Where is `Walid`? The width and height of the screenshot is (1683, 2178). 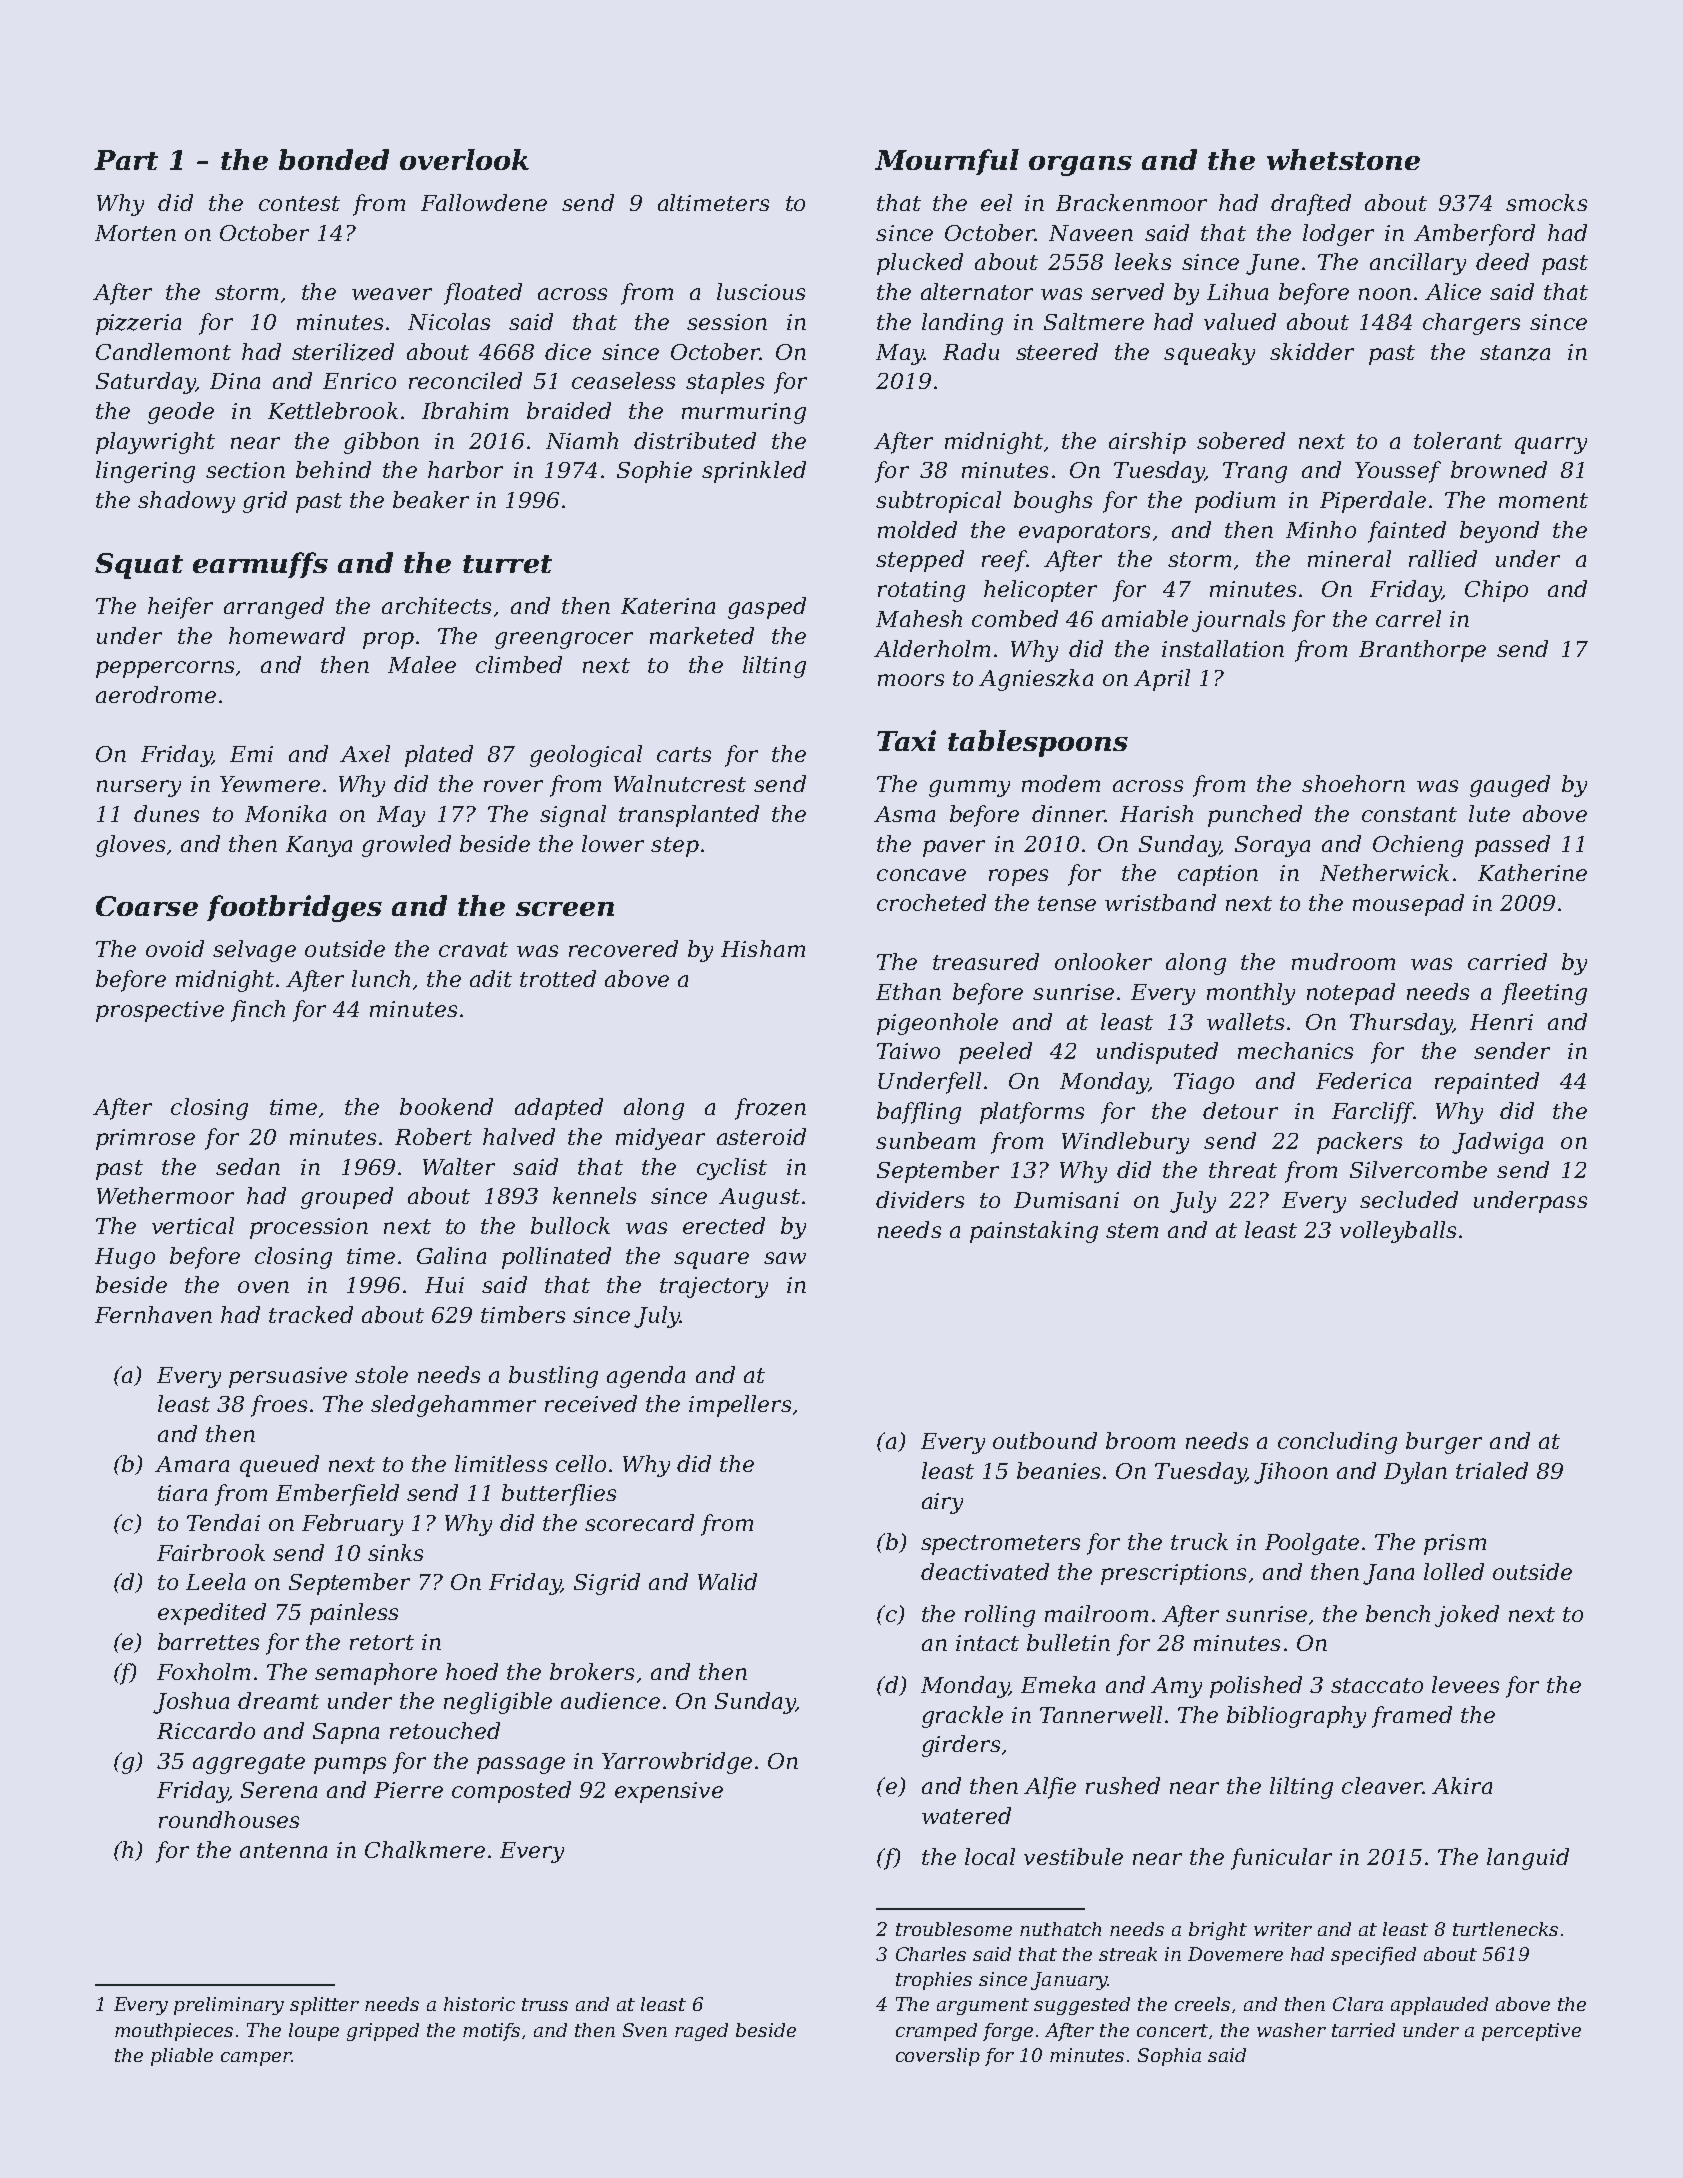
Walid is located at coordinates (727, 1581).
